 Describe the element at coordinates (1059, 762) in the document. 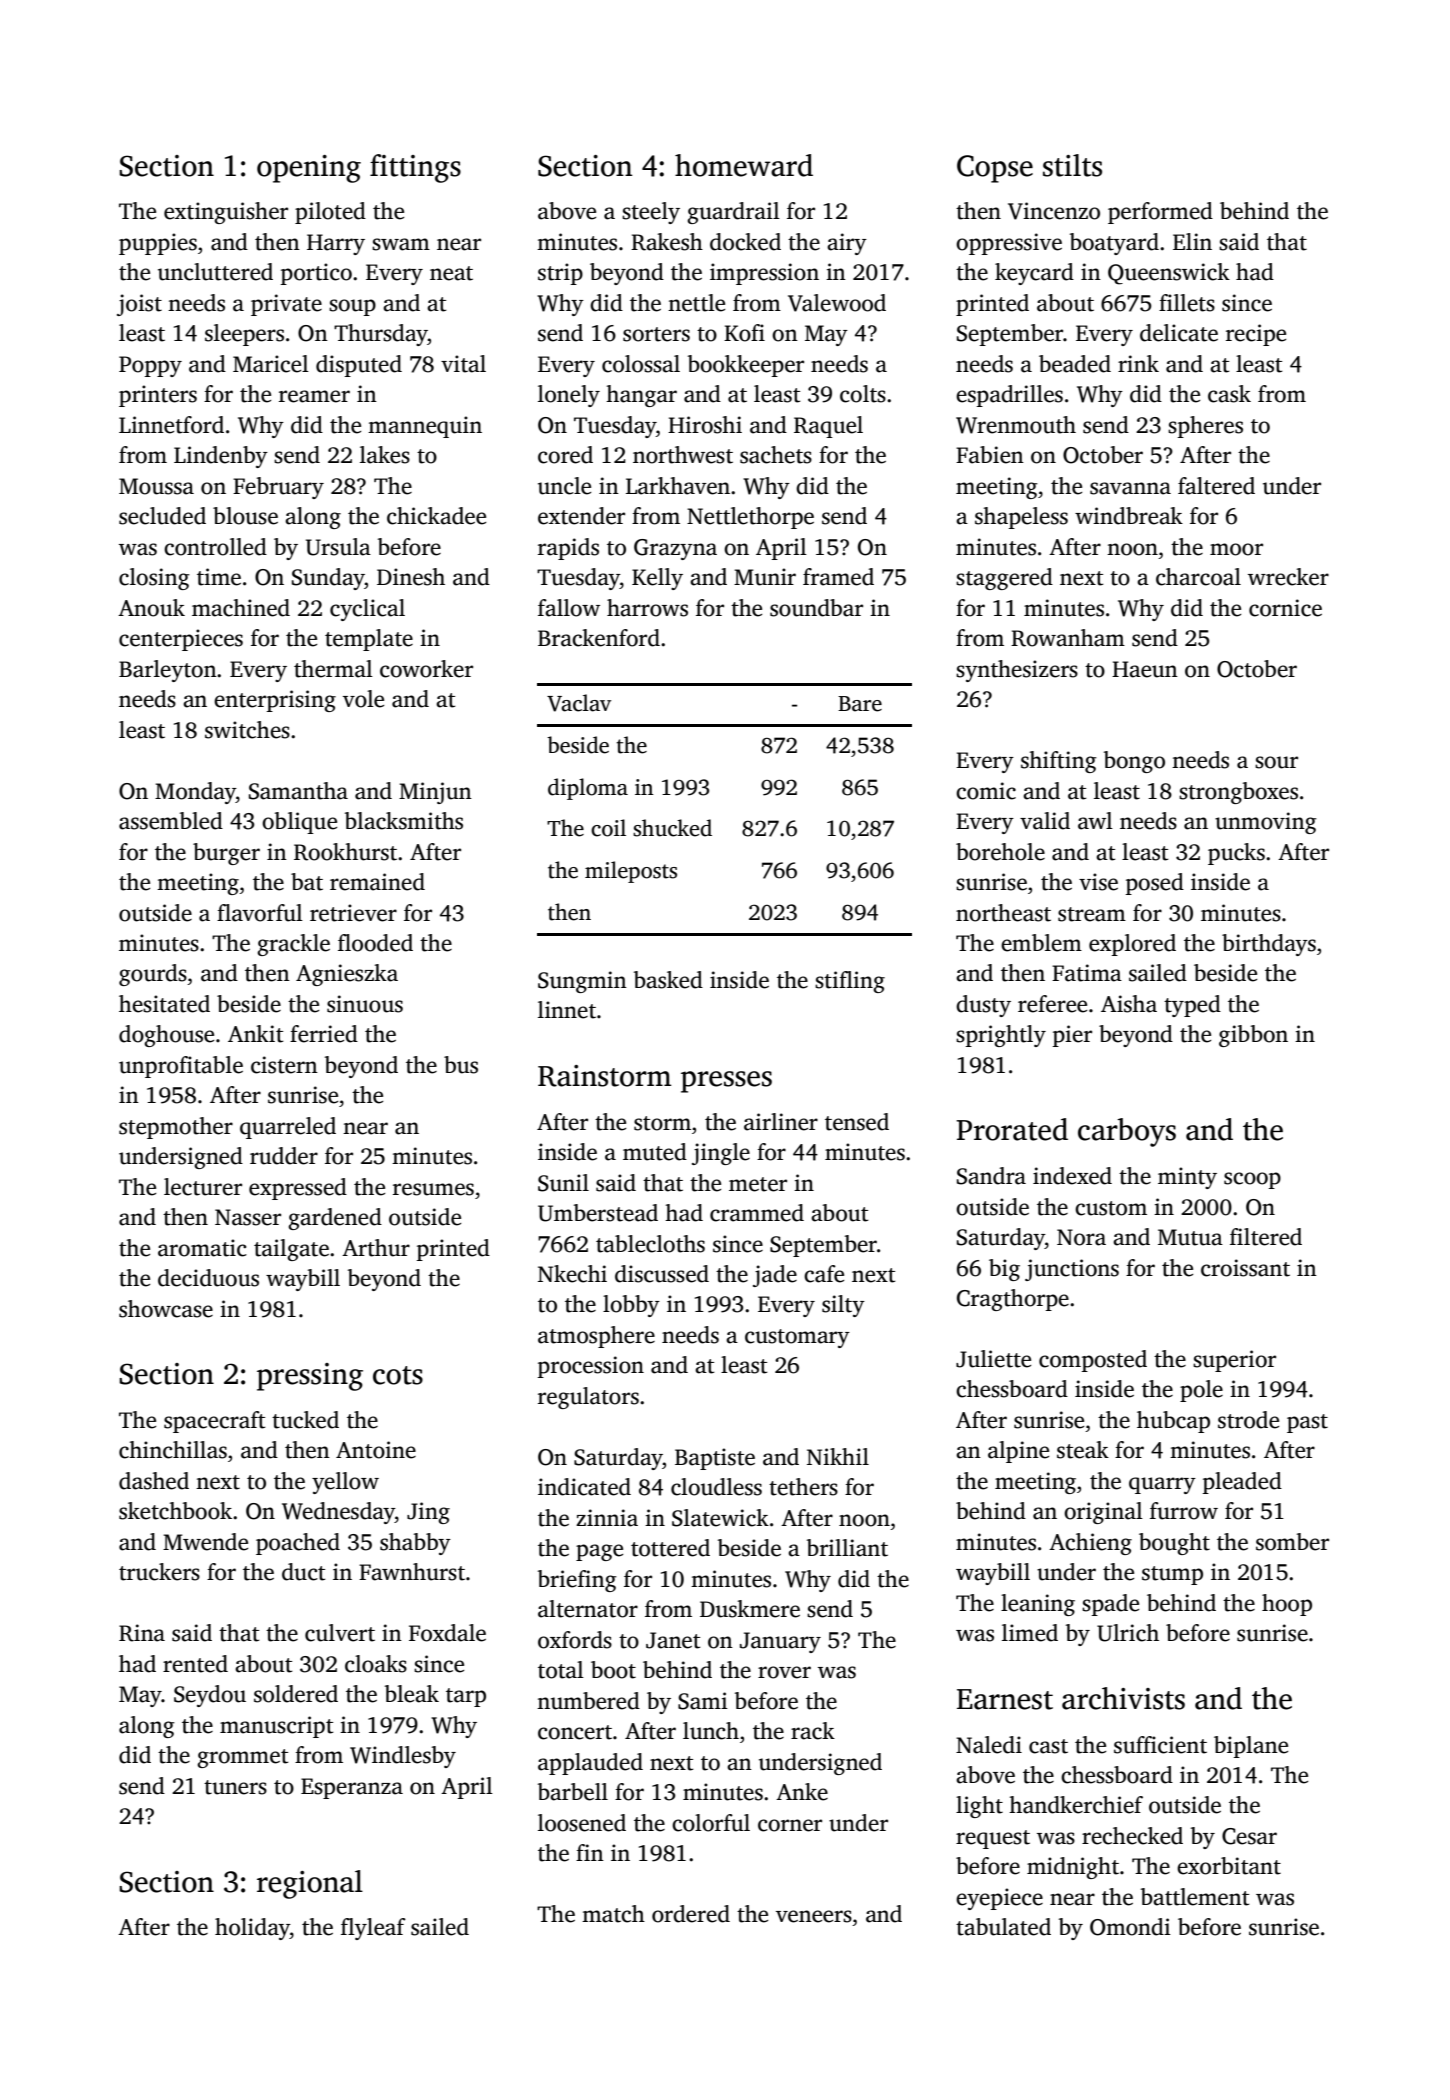

I see `shifting` at that location.
